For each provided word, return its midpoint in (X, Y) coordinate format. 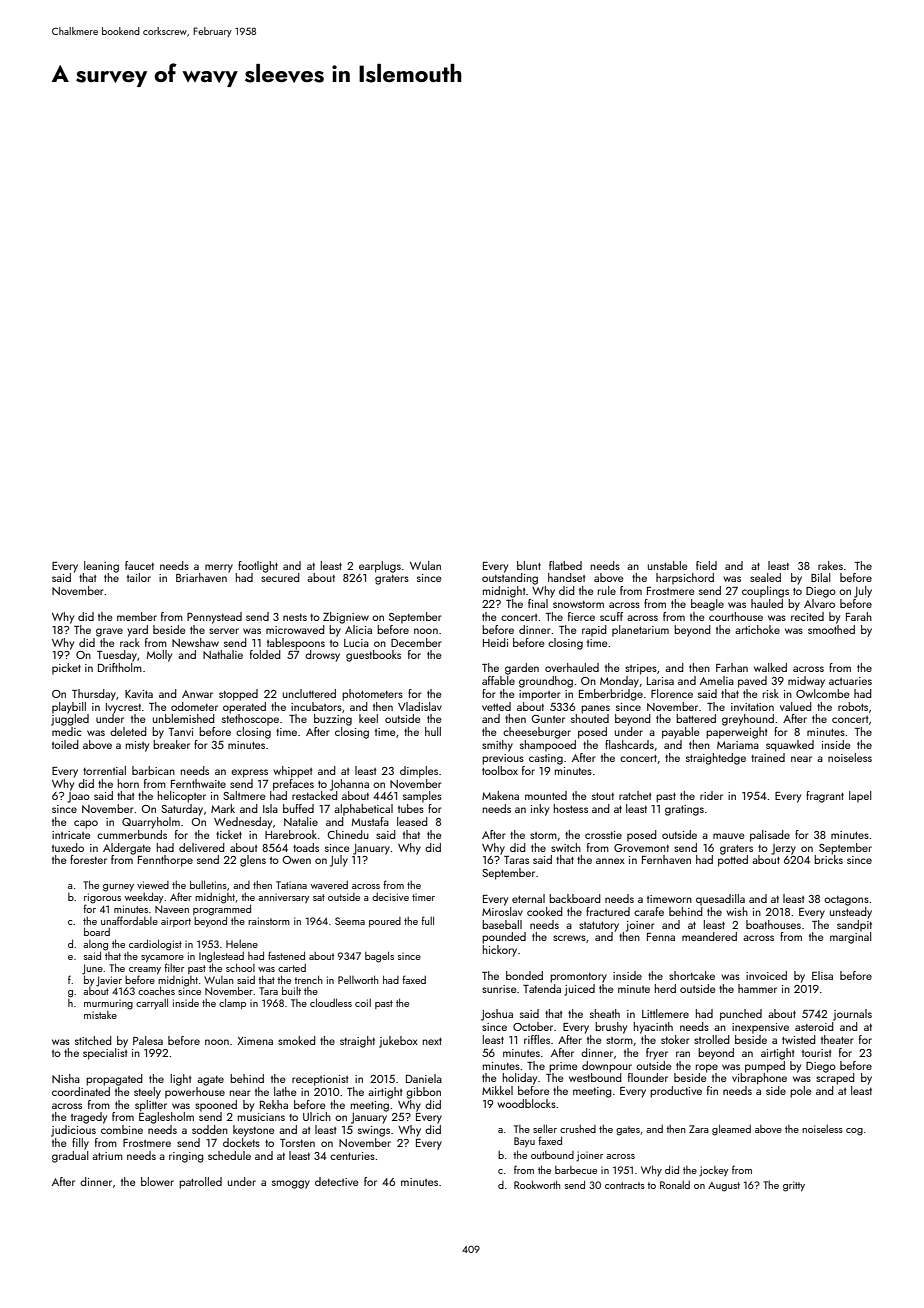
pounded (504, 938)
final (538, 603)
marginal (850, 938)
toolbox (500, 770)
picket (66, 669)
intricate (71, 835)
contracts (625, 1185)
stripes (641, 669)
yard (137, 631)
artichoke (757, 629)
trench (308, 979)
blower (157, 1181)
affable (498, 680)
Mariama (738, 745)
